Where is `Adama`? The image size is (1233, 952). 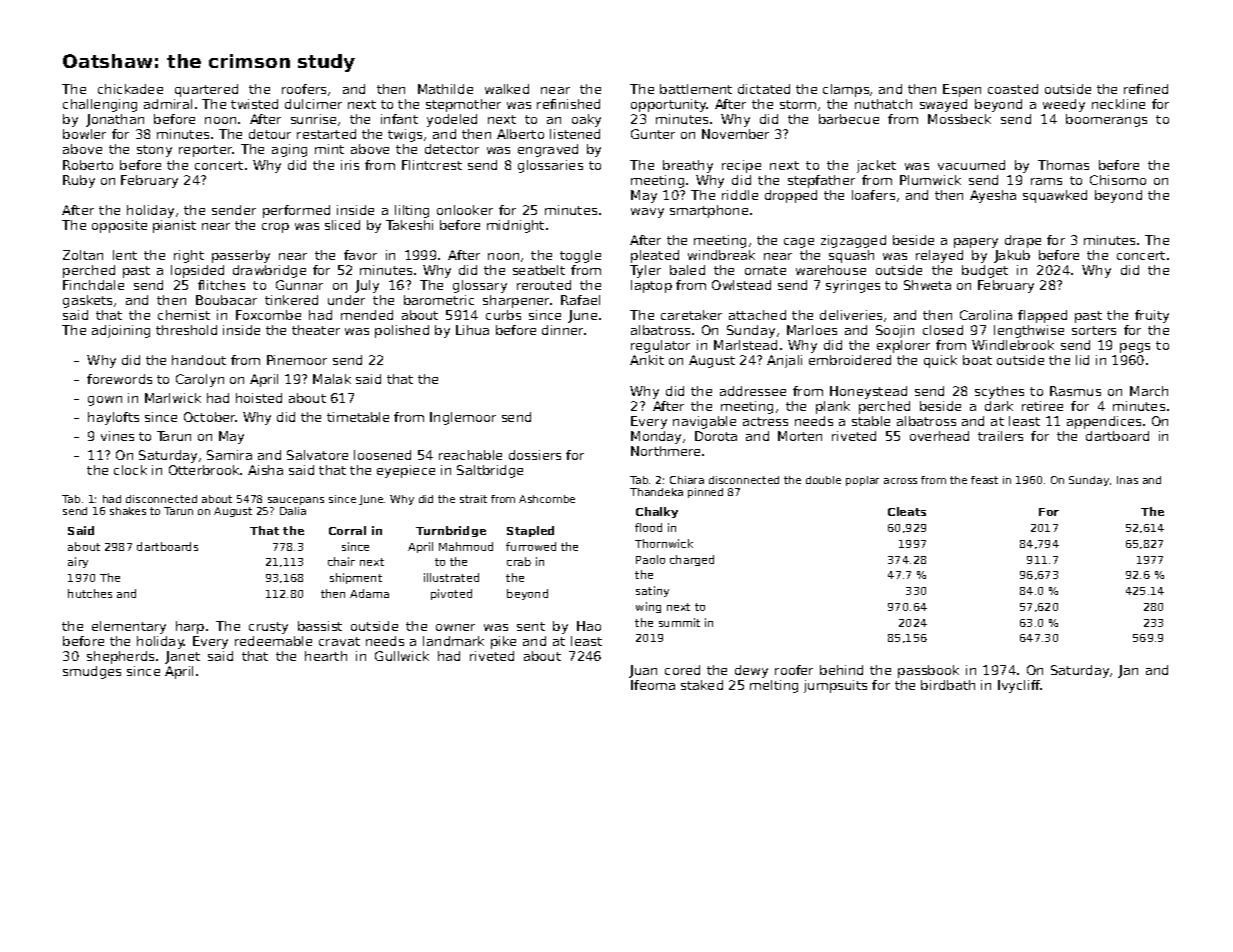
Adama is located at coordinates (369, 593).
